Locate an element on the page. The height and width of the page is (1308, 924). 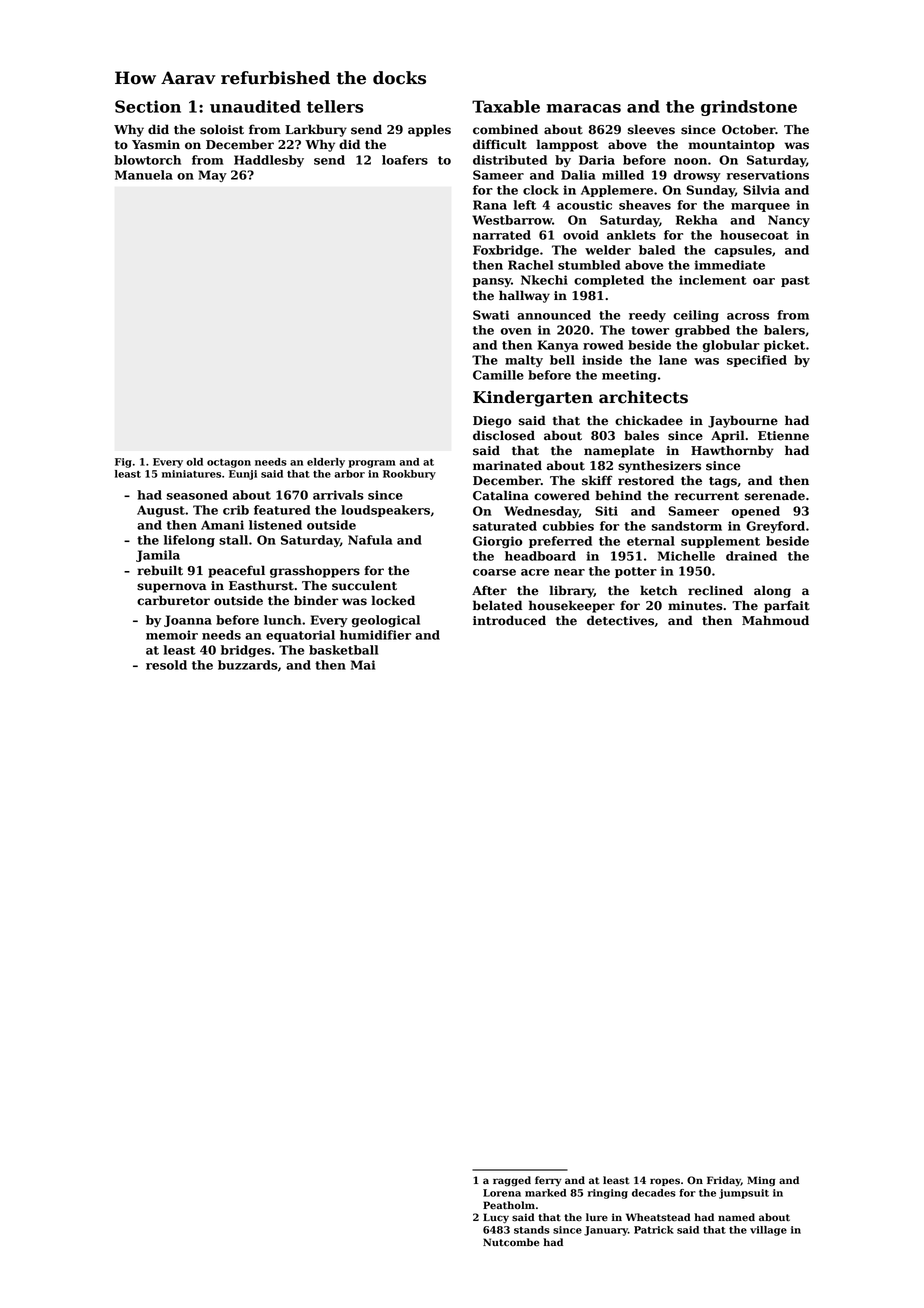
ragged is located at coordinates (512, 1181).
